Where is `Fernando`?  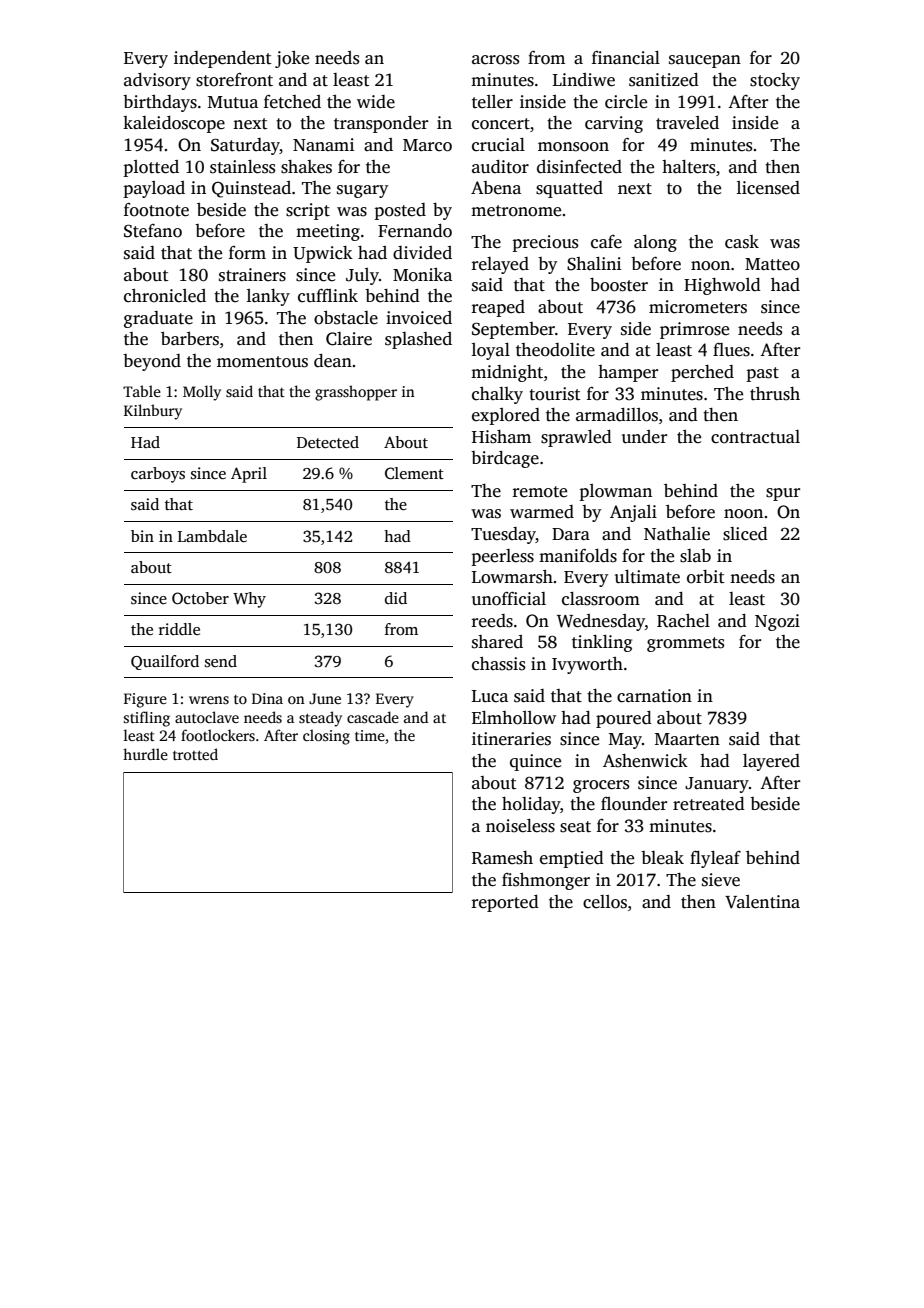
Fernando is located at coordinates (415, 231).
